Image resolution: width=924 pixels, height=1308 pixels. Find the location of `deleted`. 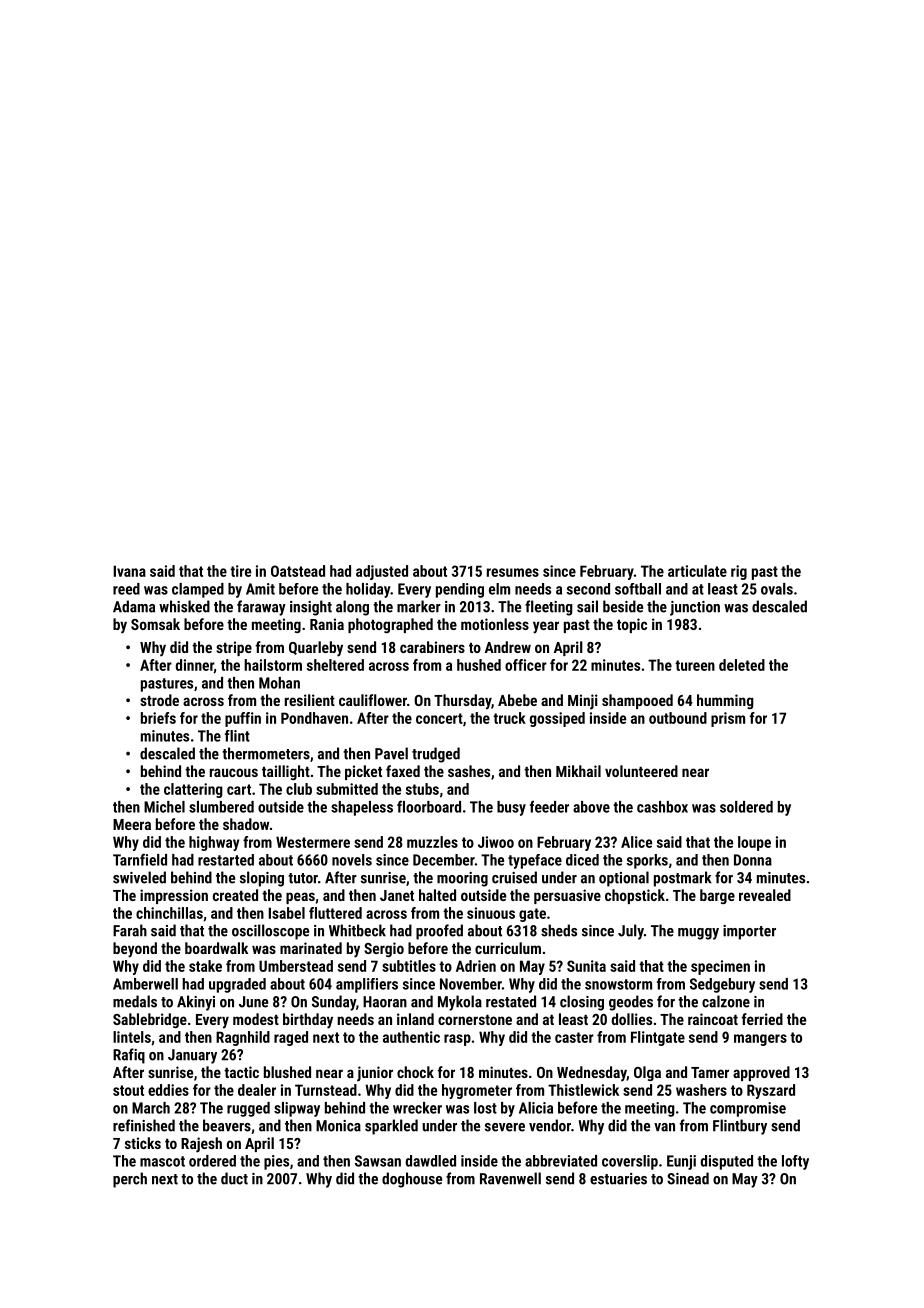

deleted is located at coordinates (742, 665).
